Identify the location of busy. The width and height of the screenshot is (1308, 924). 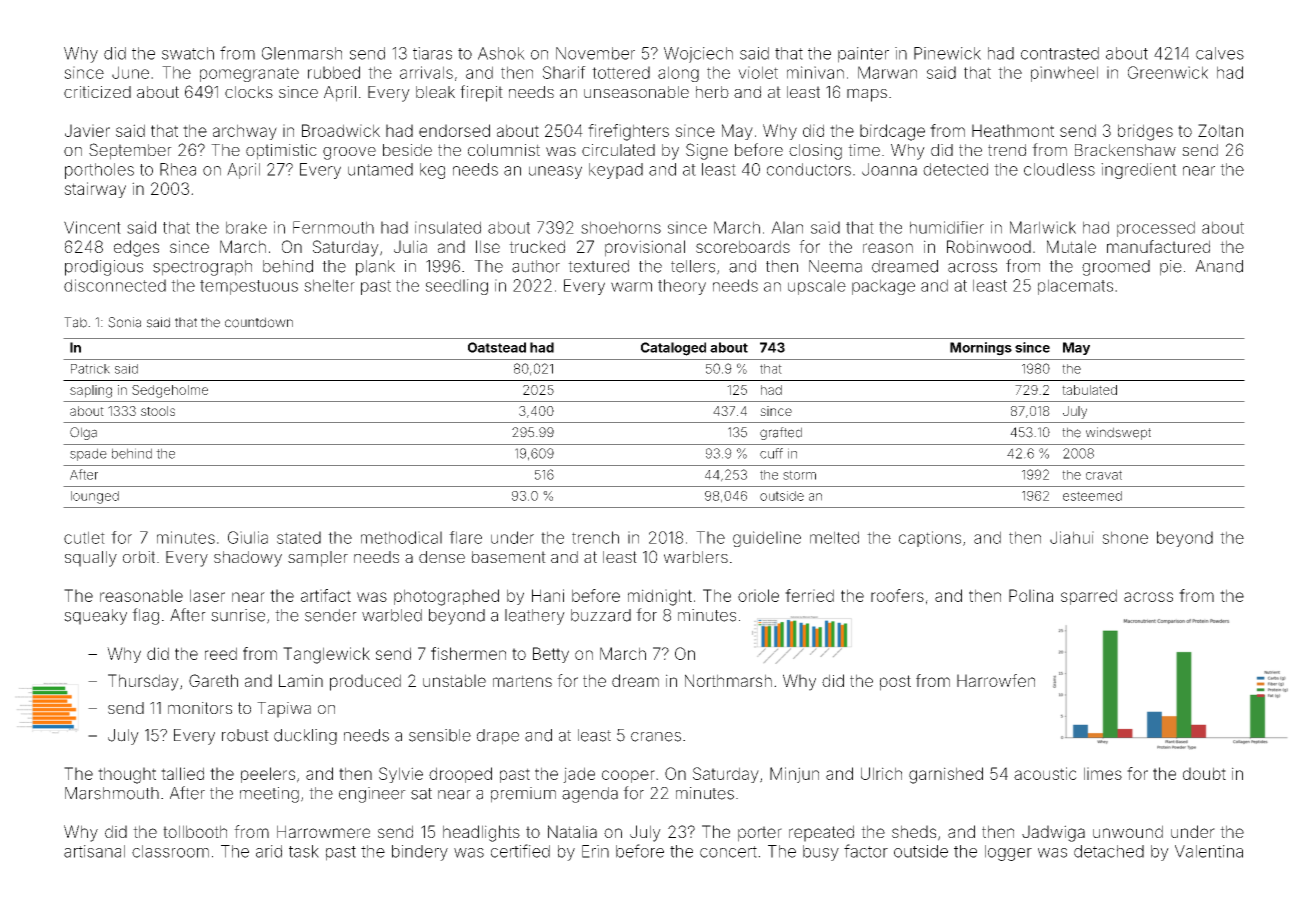
(821, 853).
